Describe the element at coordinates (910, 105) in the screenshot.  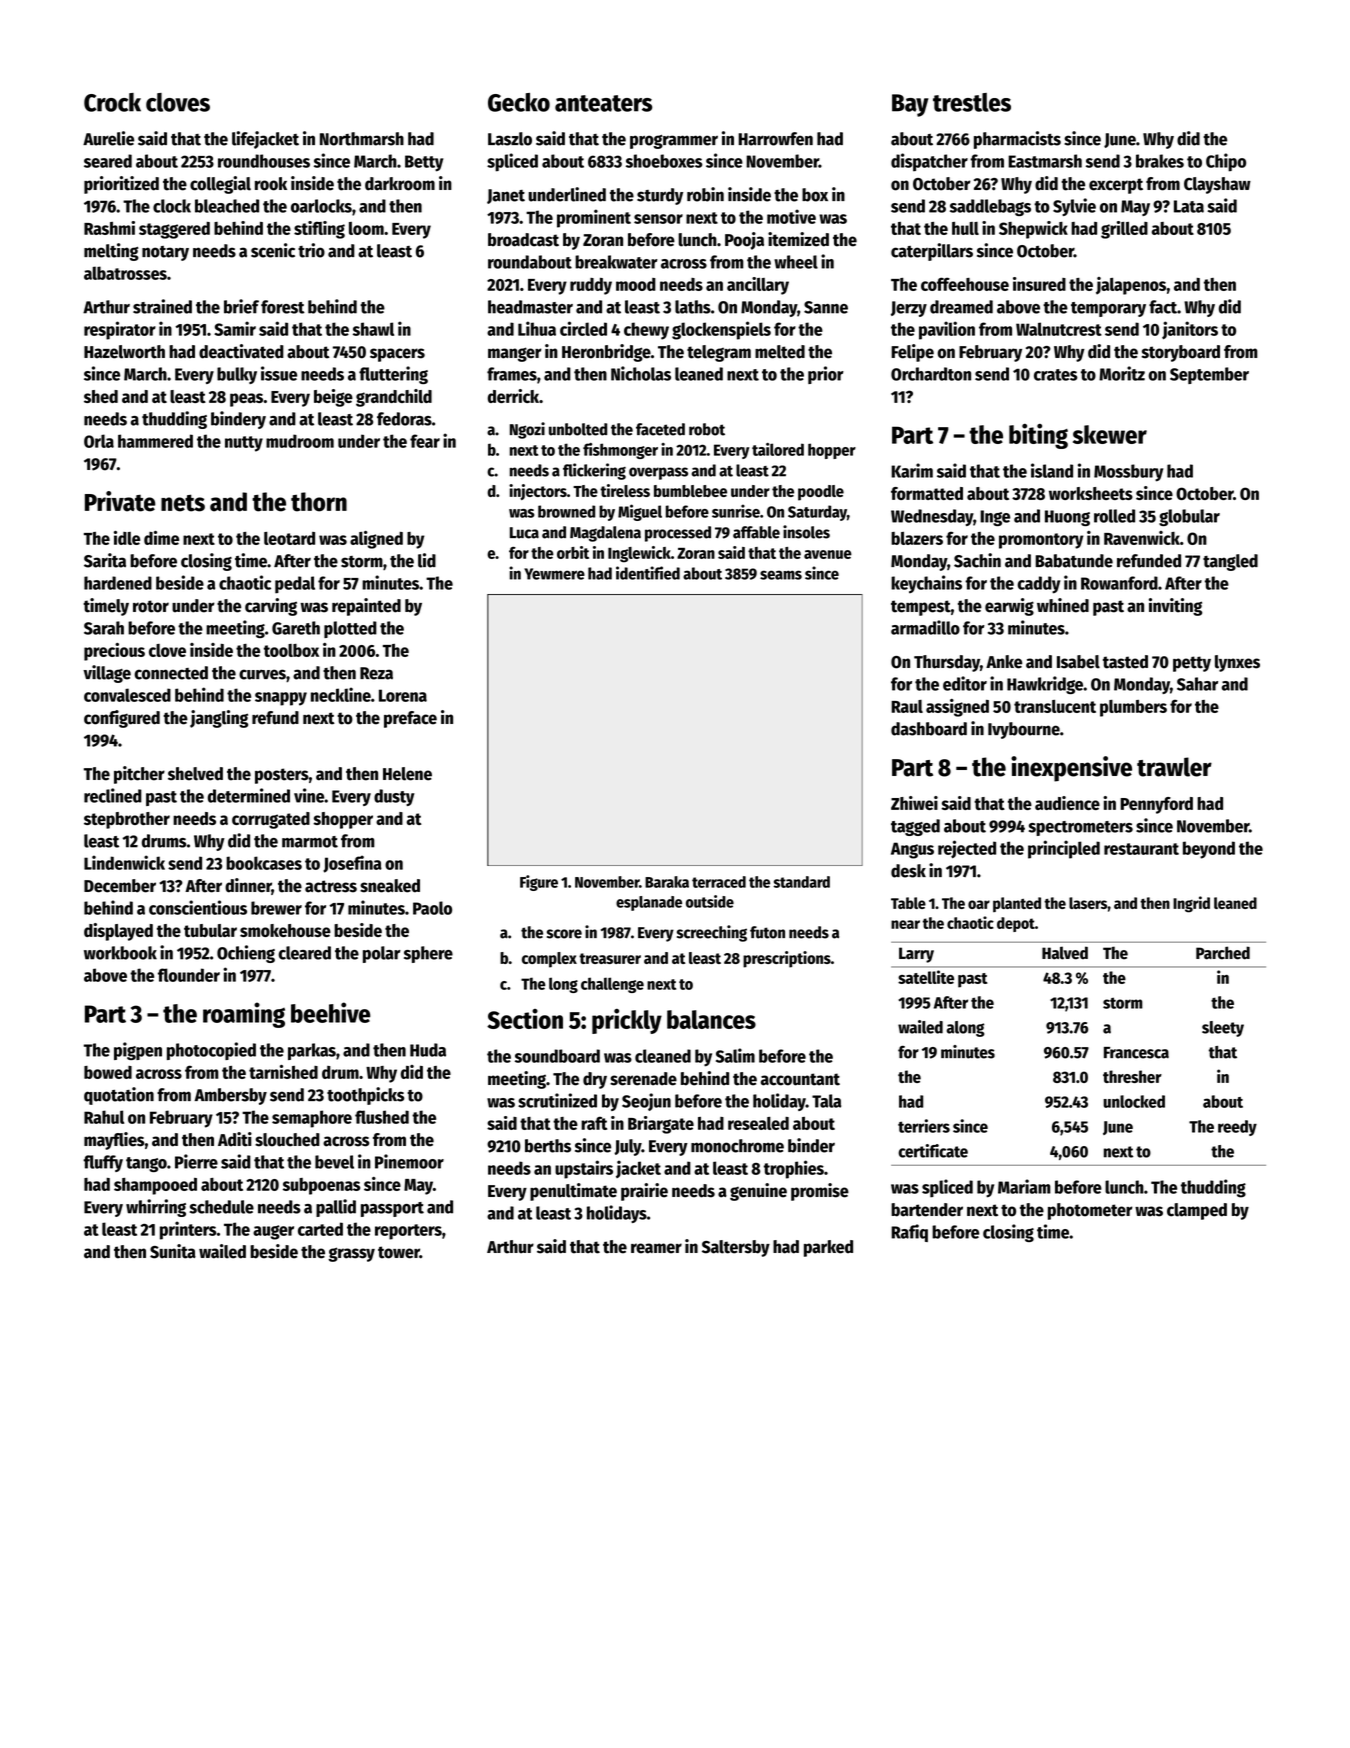
I see `Bay` at that location.
